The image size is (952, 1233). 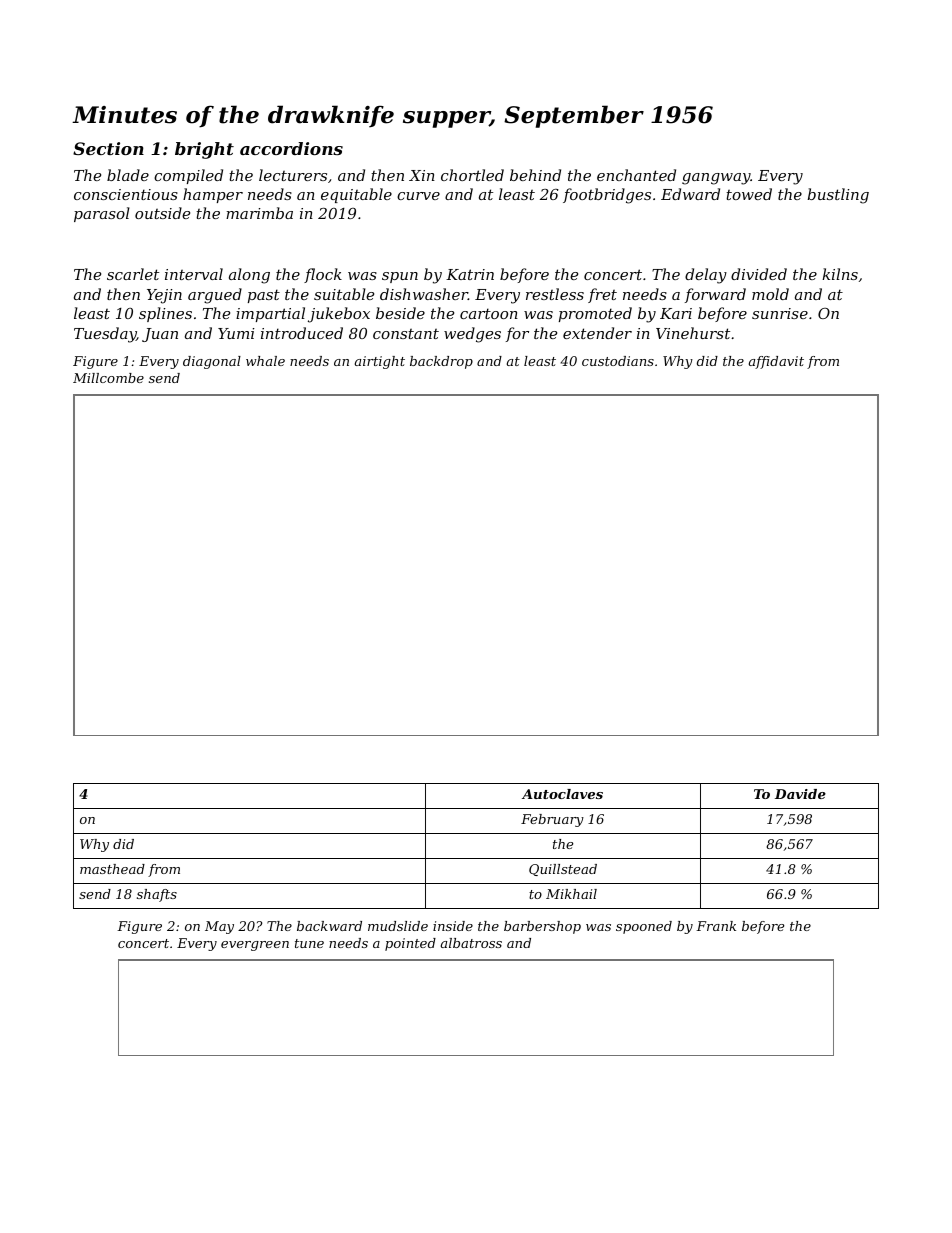 I want to click on accordions, so click(x=291, y=148).
